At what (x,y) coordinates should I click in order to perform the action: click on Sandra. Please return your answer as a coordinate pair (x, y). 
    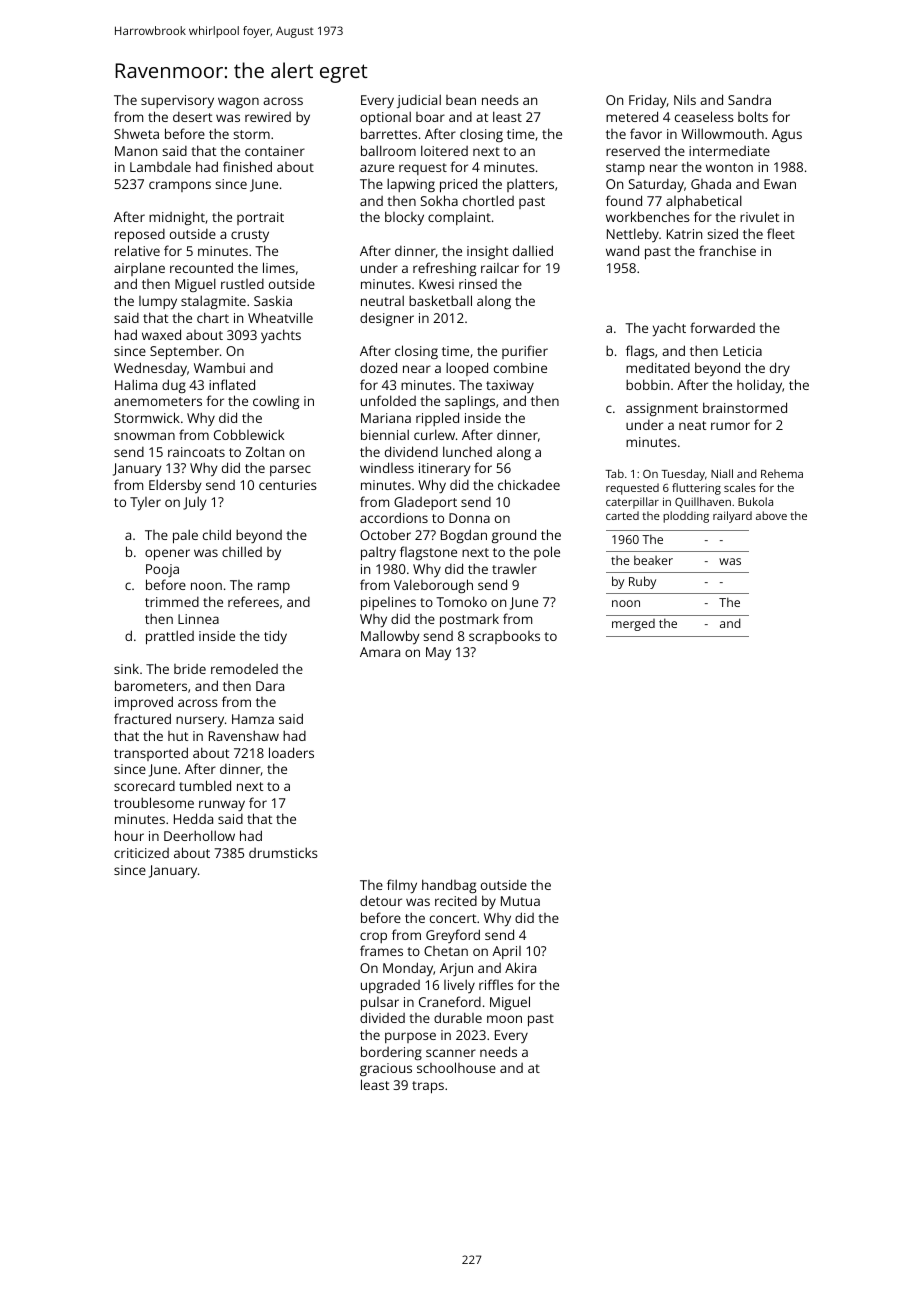
    Looking at the image, I should click on (749, 99).
